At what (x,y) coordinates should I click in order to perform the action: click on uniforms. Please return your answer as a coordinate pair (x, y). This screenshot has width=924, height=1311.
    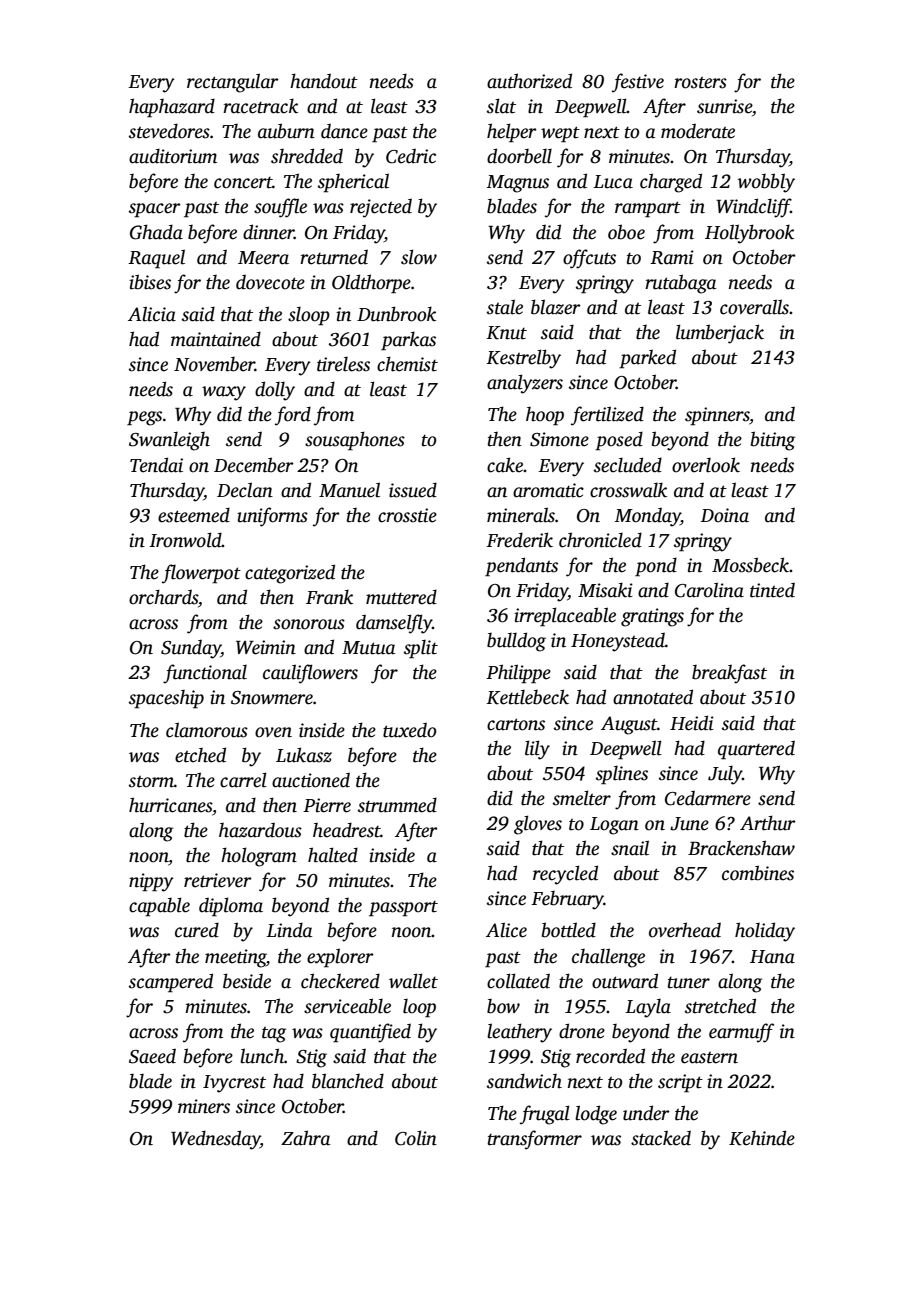
    Looking at the image, I should click on (272, 517).
